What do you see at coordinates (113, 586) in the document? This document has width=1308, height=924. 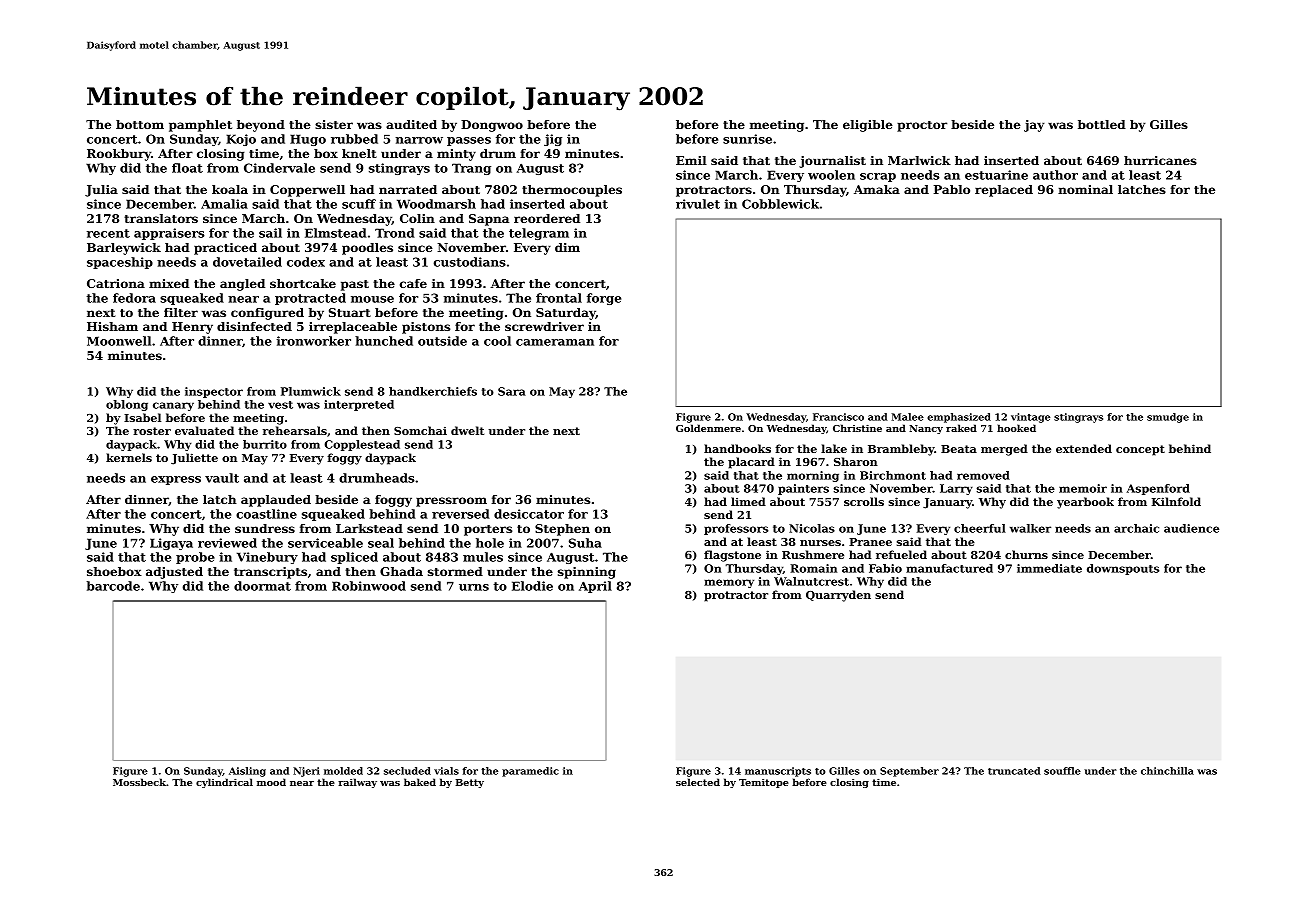 I see `barcode` at bounding box center [113, 586].
